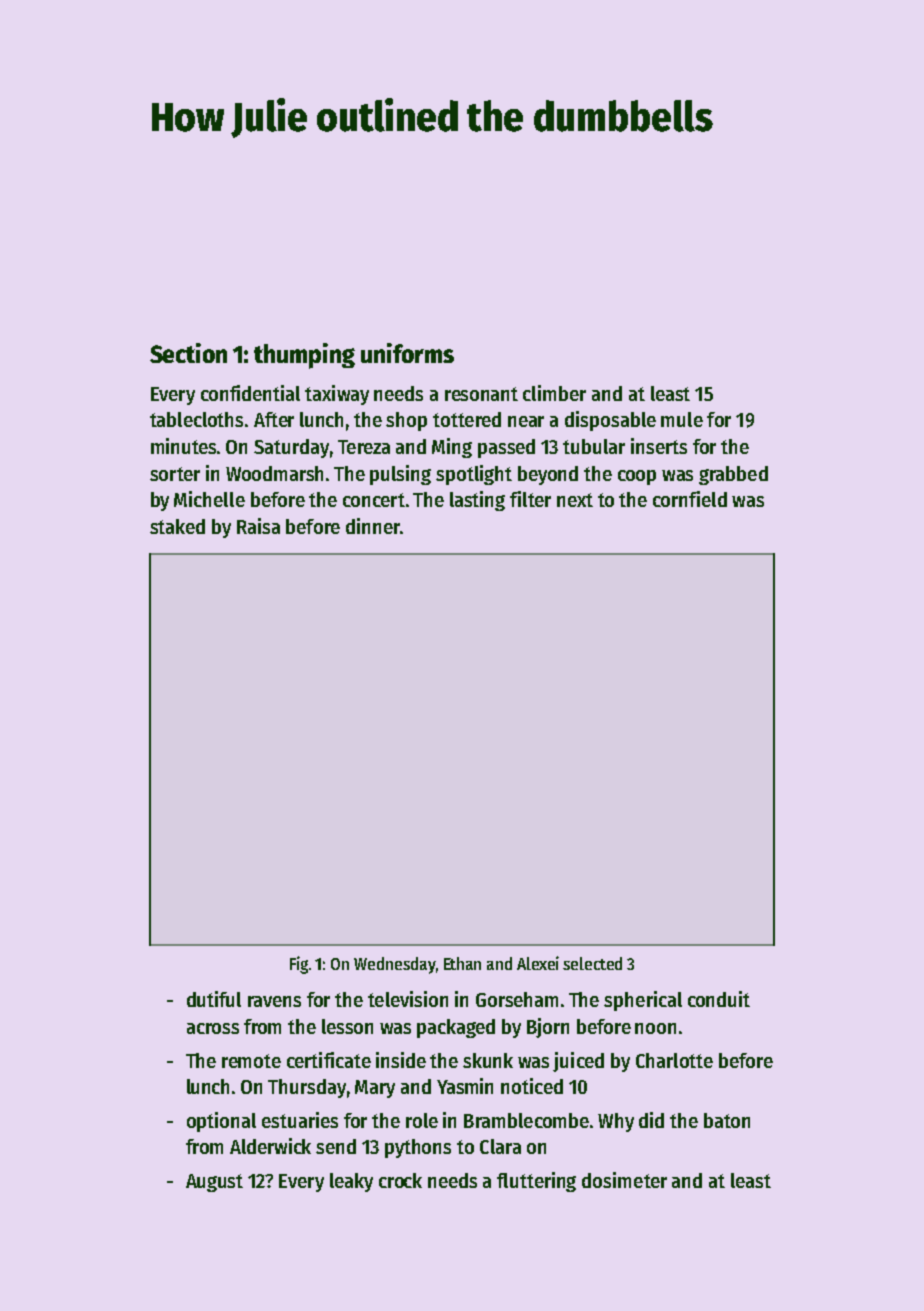 This page has height=1311, width=924. What do you see at coordinates (395, 965) in the page?
I see `Wednesday` at bounding box center [395, 965].
